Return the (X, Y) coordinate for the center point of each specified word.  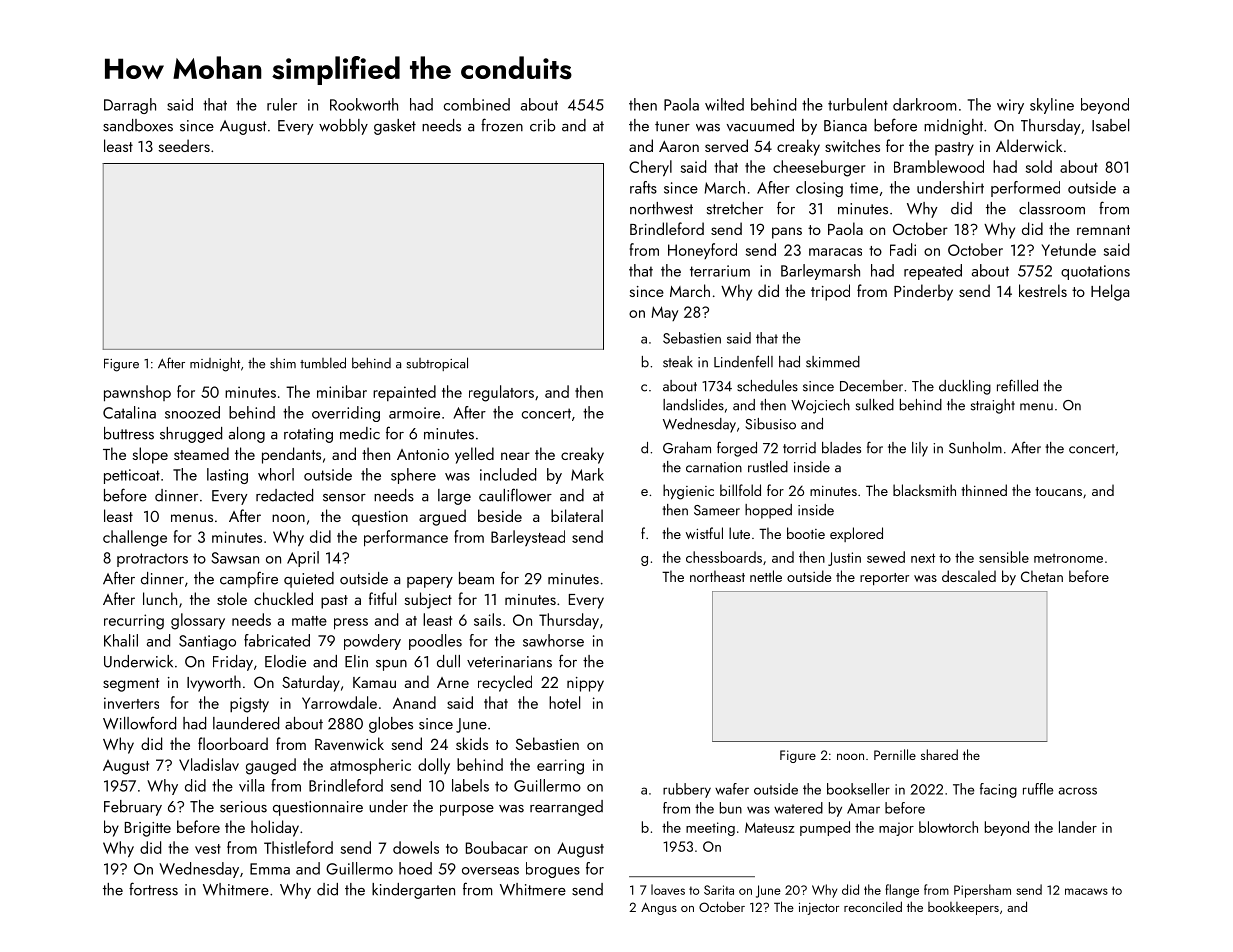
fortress (153, 889)
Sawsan (235, 558)
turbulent (858, 104)
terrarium (720, 271)
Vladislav (209, 764)
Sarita (719, 890)
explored (856, 534)
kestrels (1043, 290)
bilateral (577, 515)
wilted (724, 104)
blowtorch (948, 827)
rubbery (687, 790)
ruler (282, 104)
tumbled (323, 363)
